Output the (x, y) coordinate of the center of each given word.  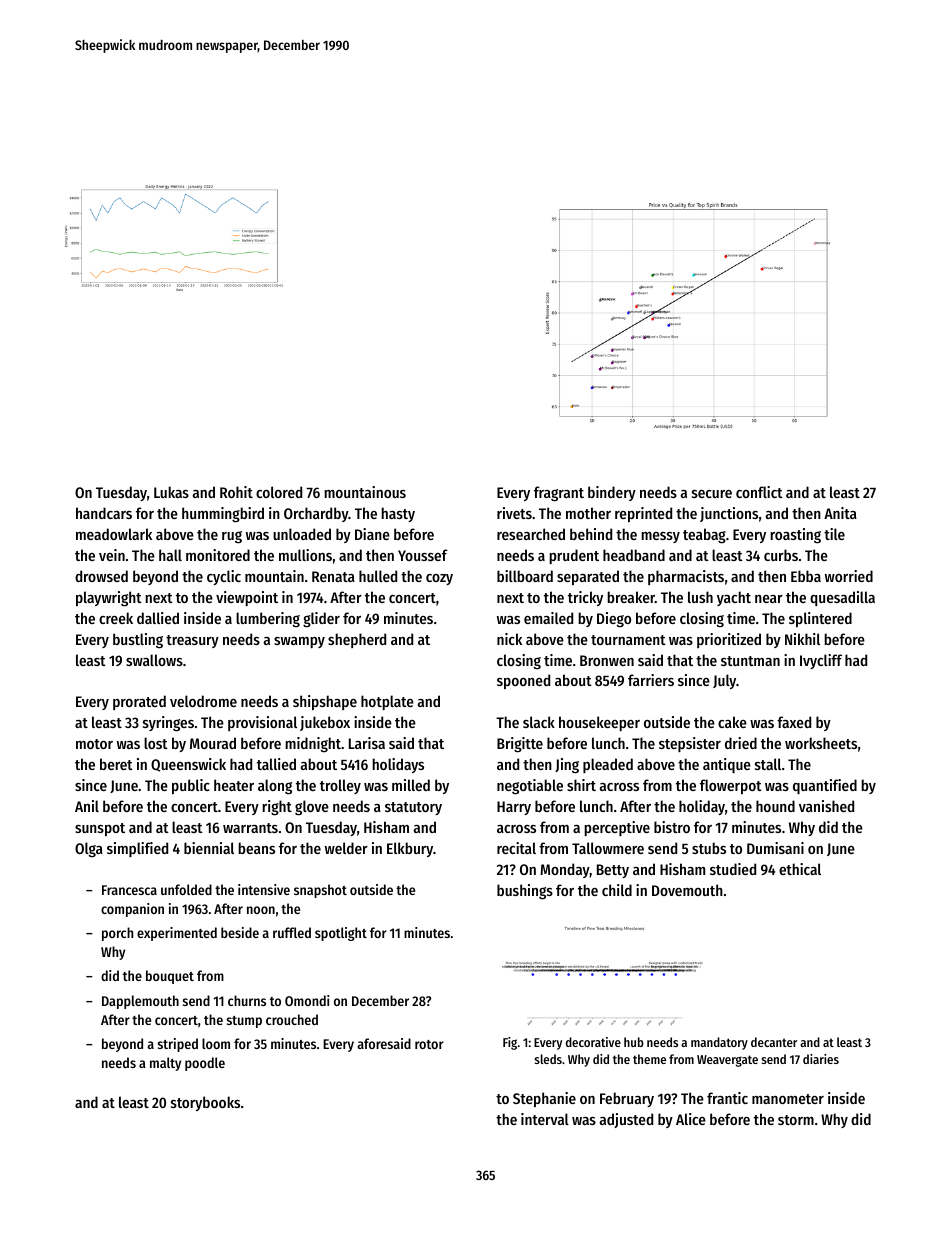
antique (727, 765)
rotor (429, 1044)
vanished (826, 806)
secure (712, 494)
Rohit (236, 492)
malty (165, 1064)
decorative (593, 1042)
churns (247, 1000)
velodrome (203, 701)
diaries (821, 1059)
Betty (613, 871)
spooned (523, 681)
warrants (250, 828)
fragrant (559, 494)
